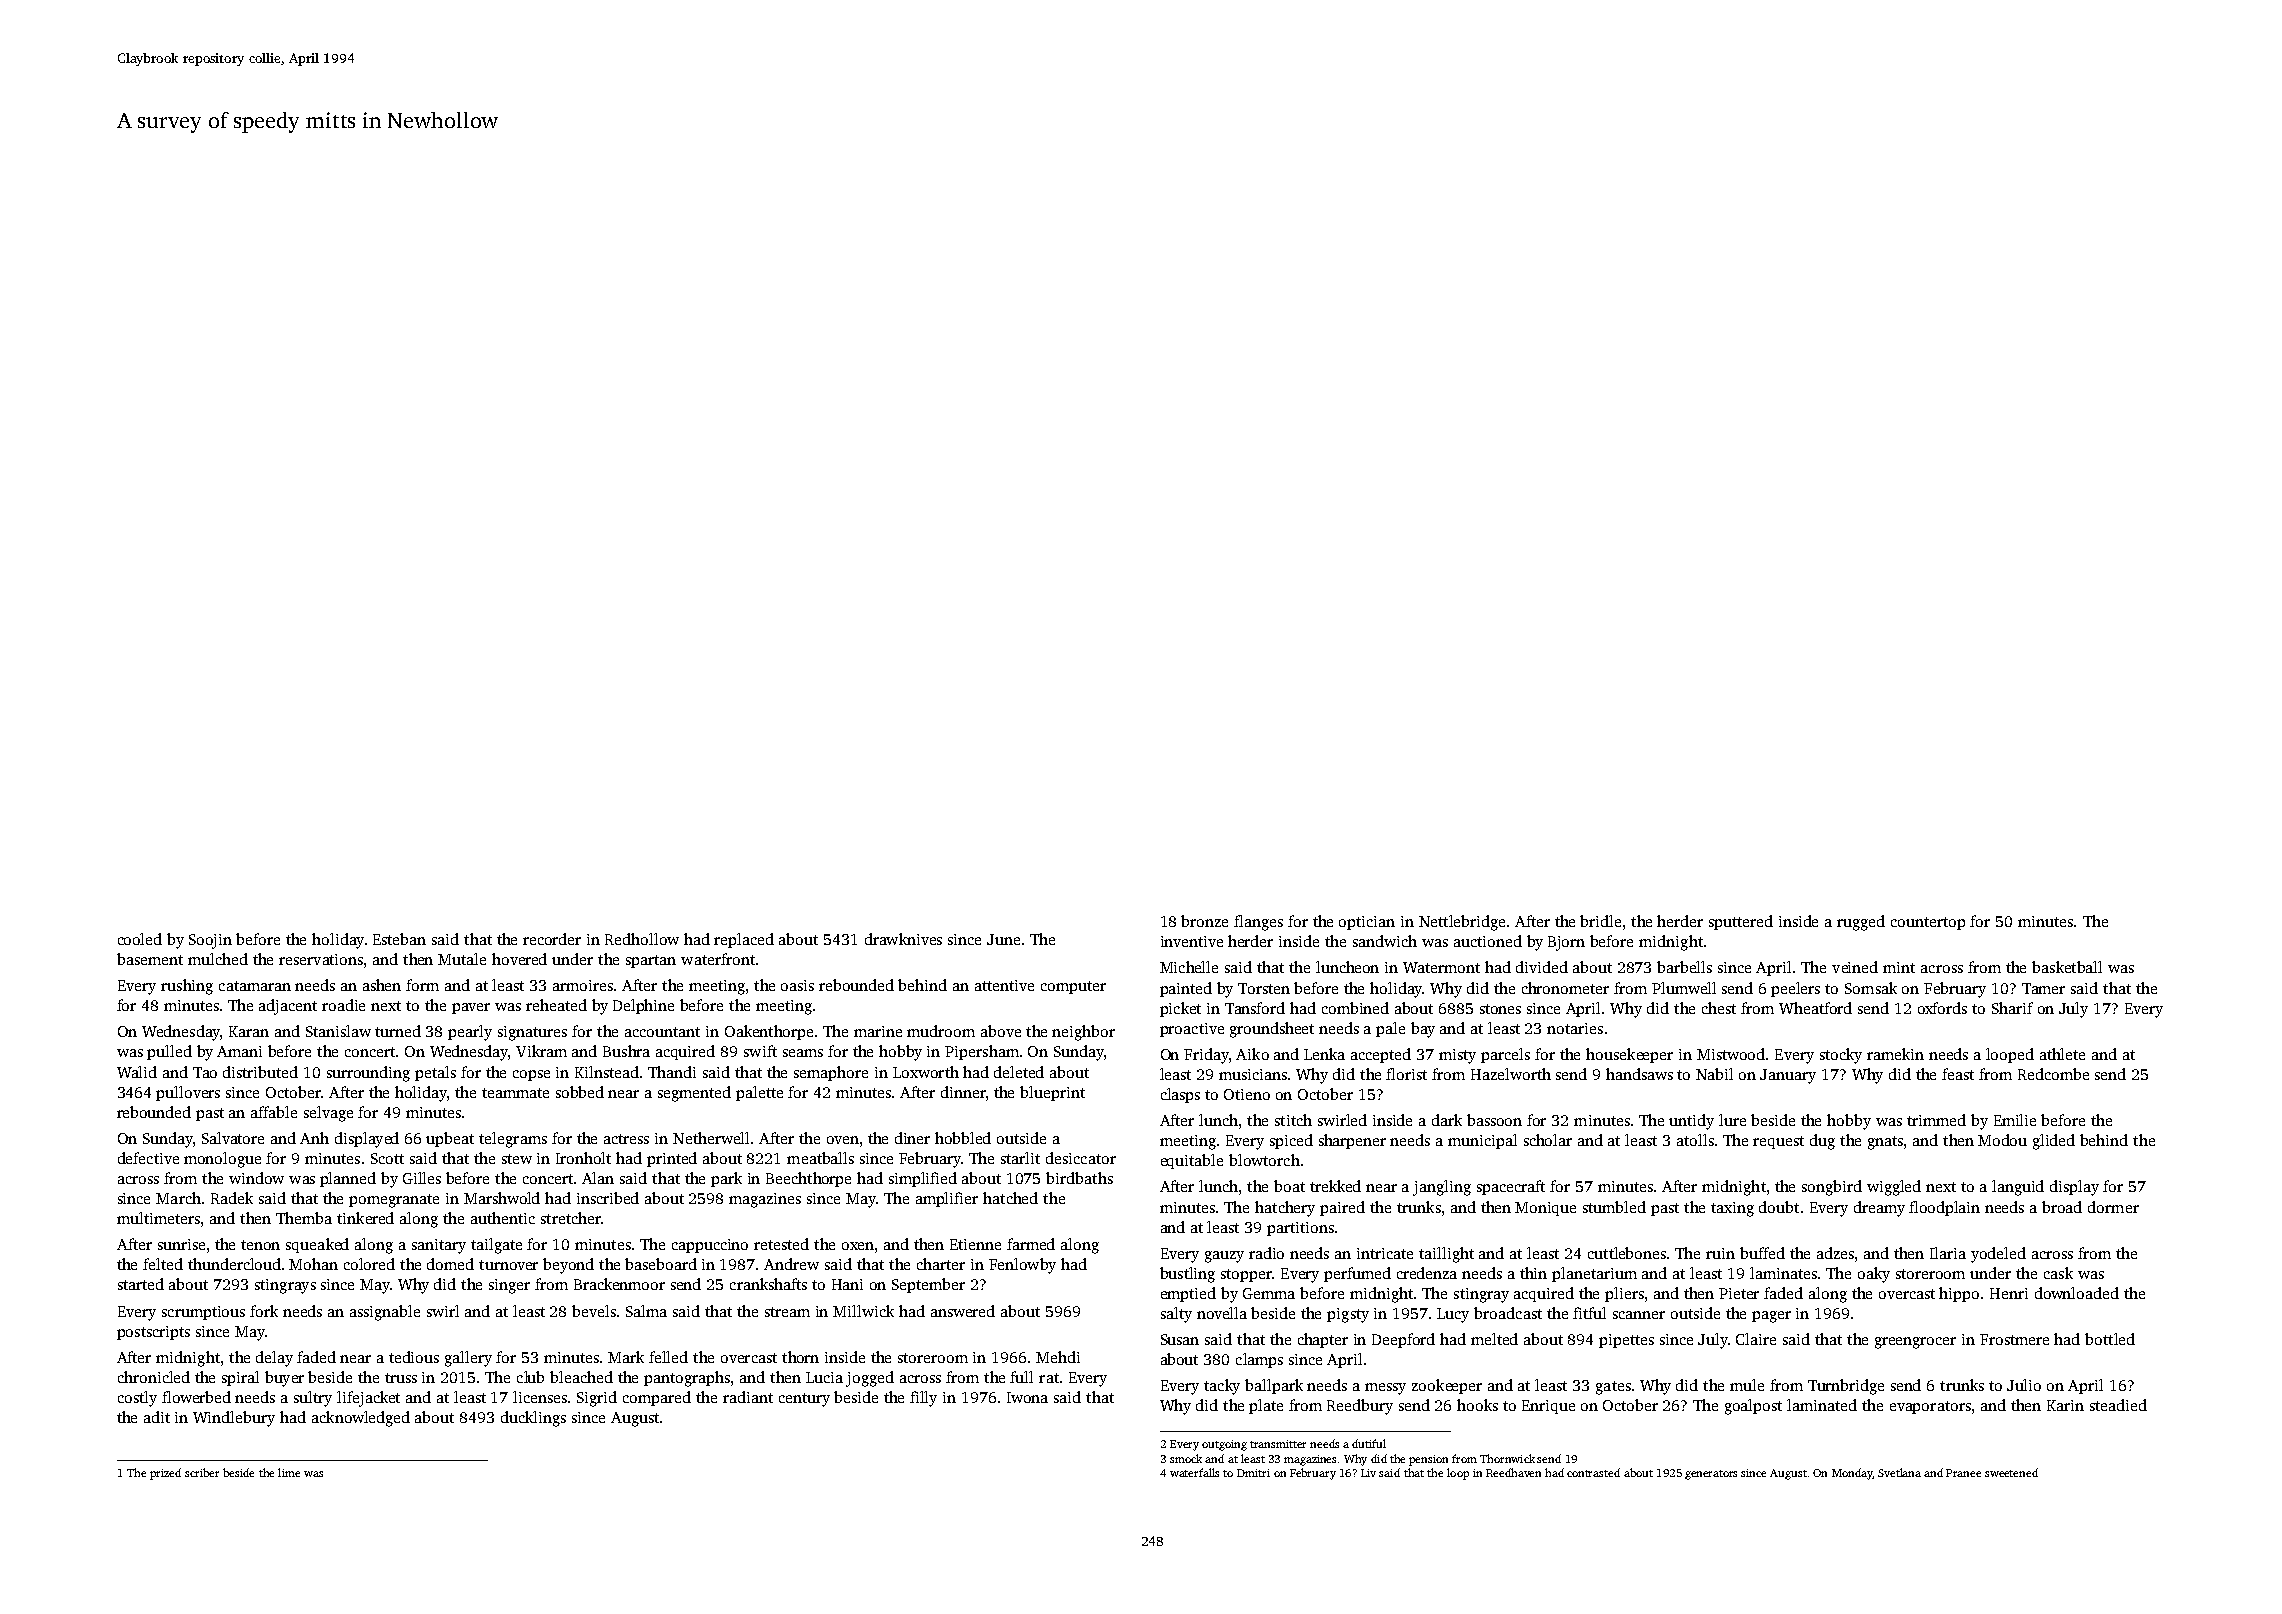 Image resolution: width=2282 pixels, height=1614 pixels. Describe the element at coordinates (1264, 1160) in the screenshot. I see `blowtorch` at that location.
